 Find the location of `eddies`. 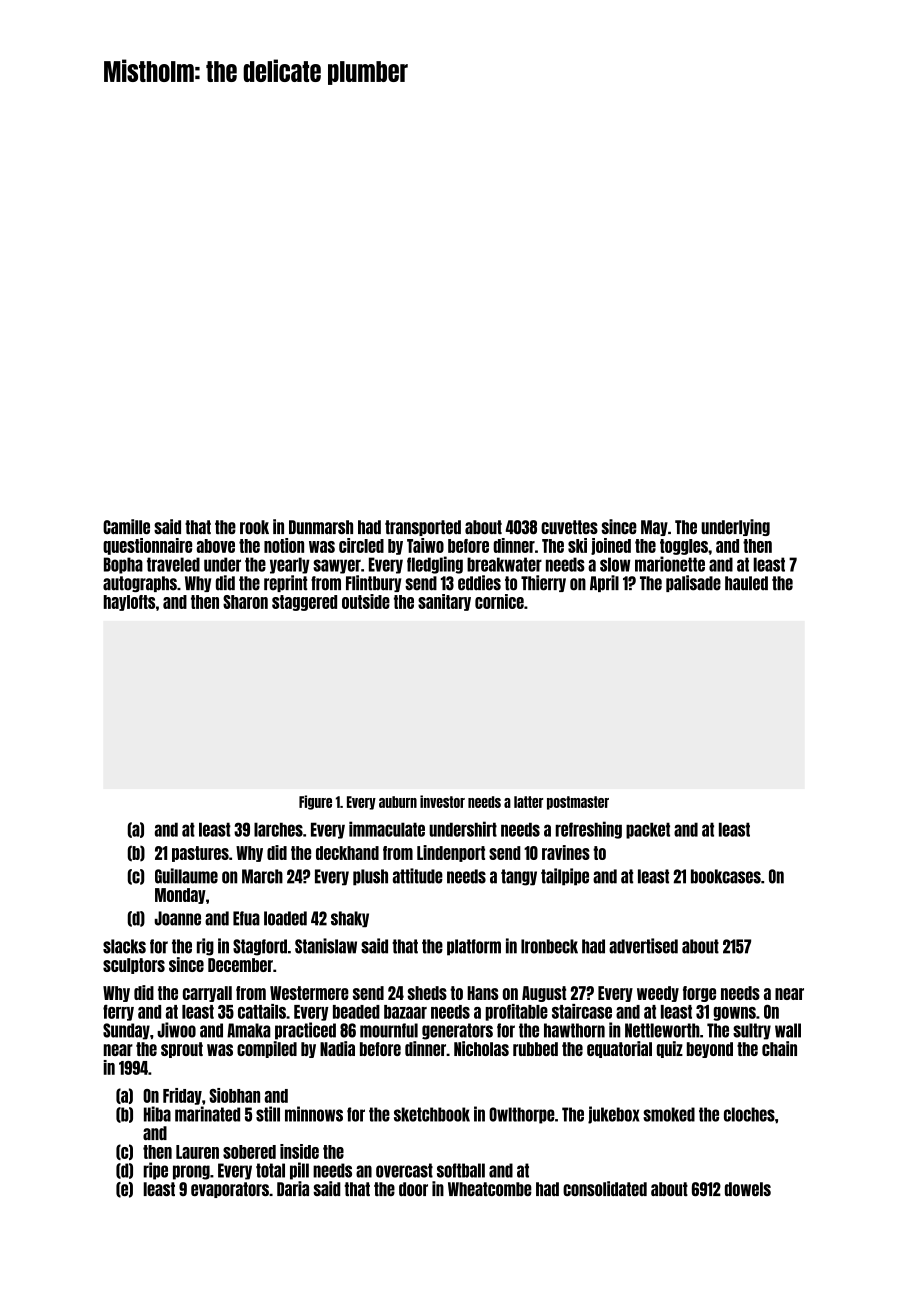

eddies is located at coordinates (479, 583).
